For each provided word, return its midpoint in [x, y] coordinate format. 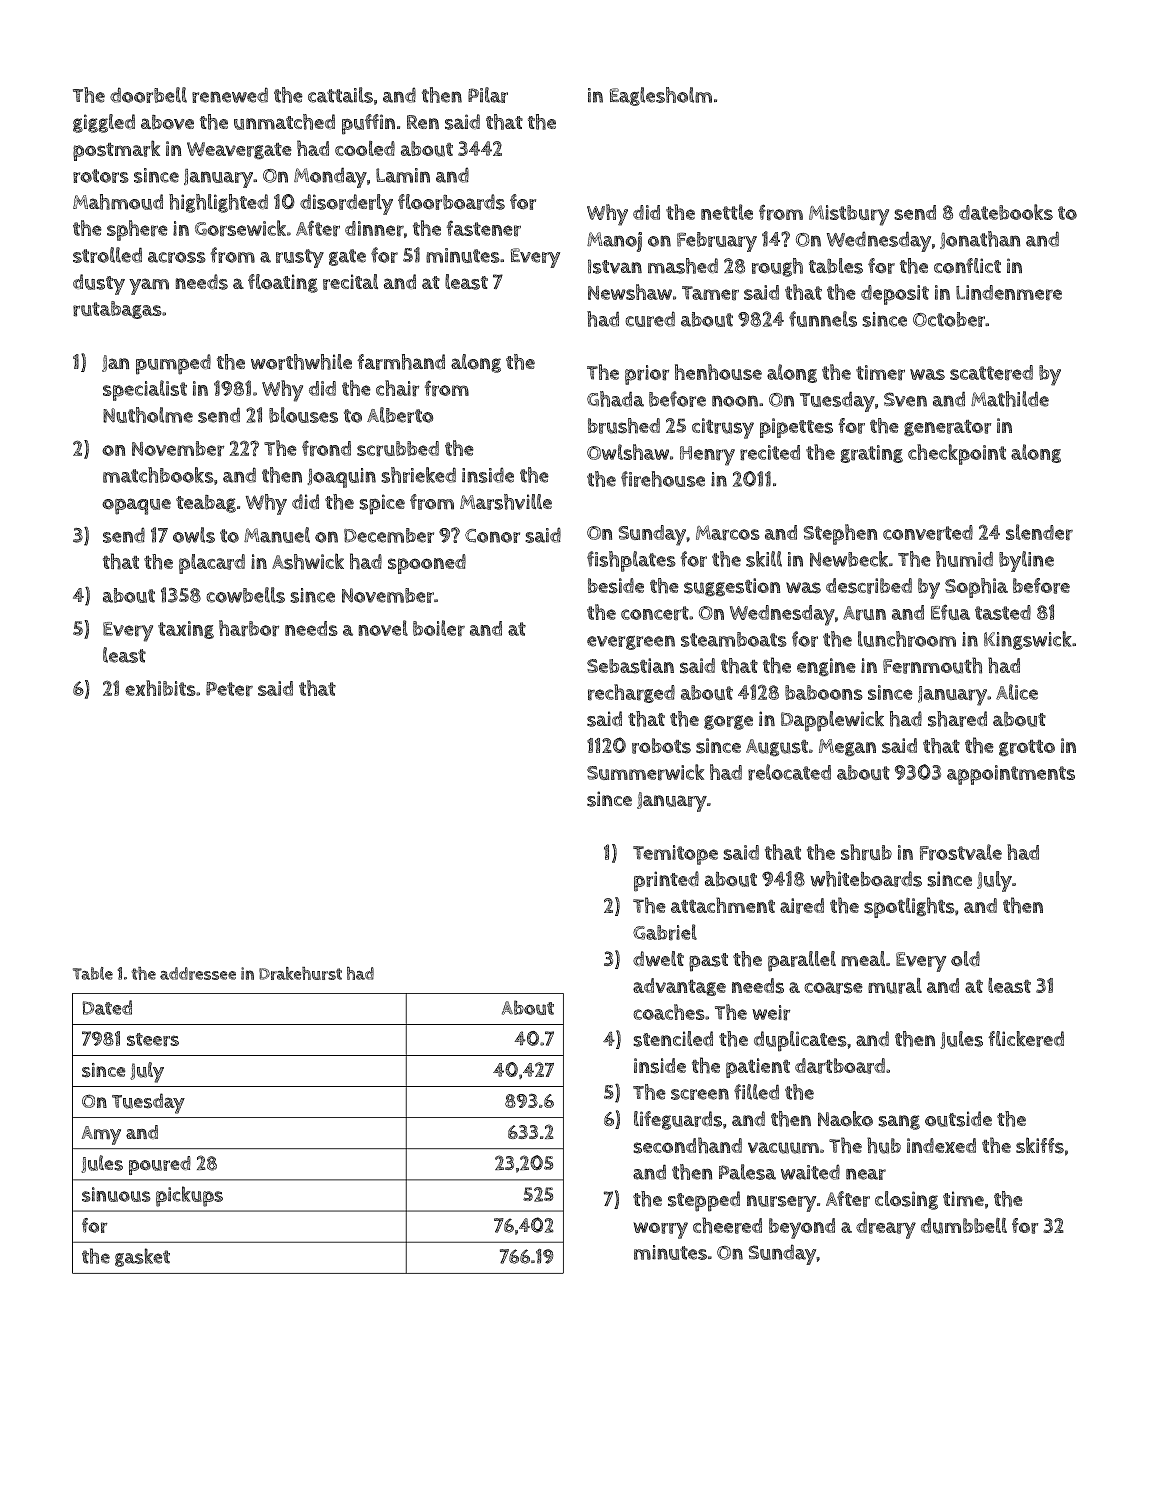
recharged [631, 693]
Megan [847, 748]
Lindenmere [1009, 293]
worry [661, 1230]
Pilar [488, 95]
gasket [142, 1257]
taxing [186, 630]
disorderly [346, 204]
